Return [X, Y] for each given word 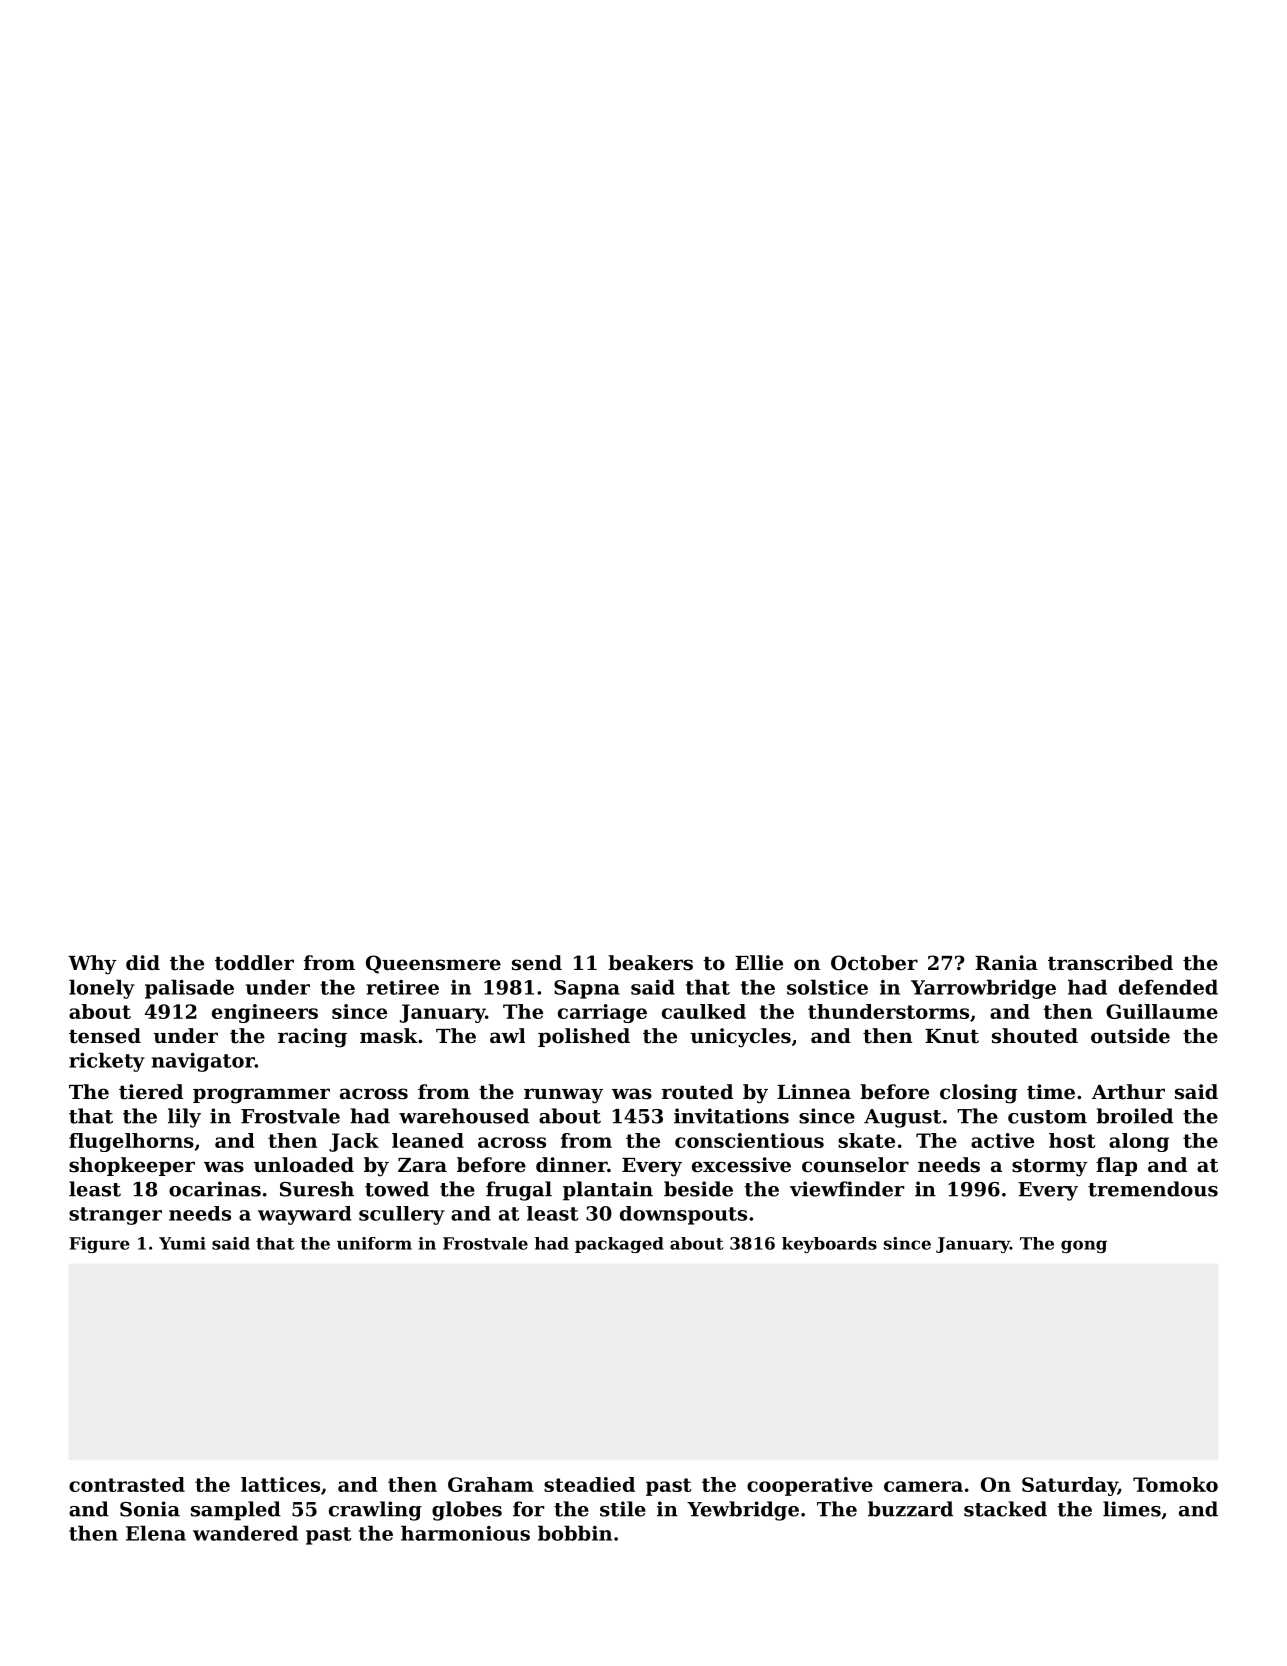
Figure [99, 1245]
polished [584, 1037]
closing [978, 1094]
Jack [354, 1142]
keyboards [829, 1245]
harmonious [465, 1533]
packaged [619, 1245]
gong [1084, 1246]
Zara [422, 1165]
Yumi [182, 1243]
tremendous [1153, 1189]
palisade [189, 989]
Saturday [1070, 1486]
